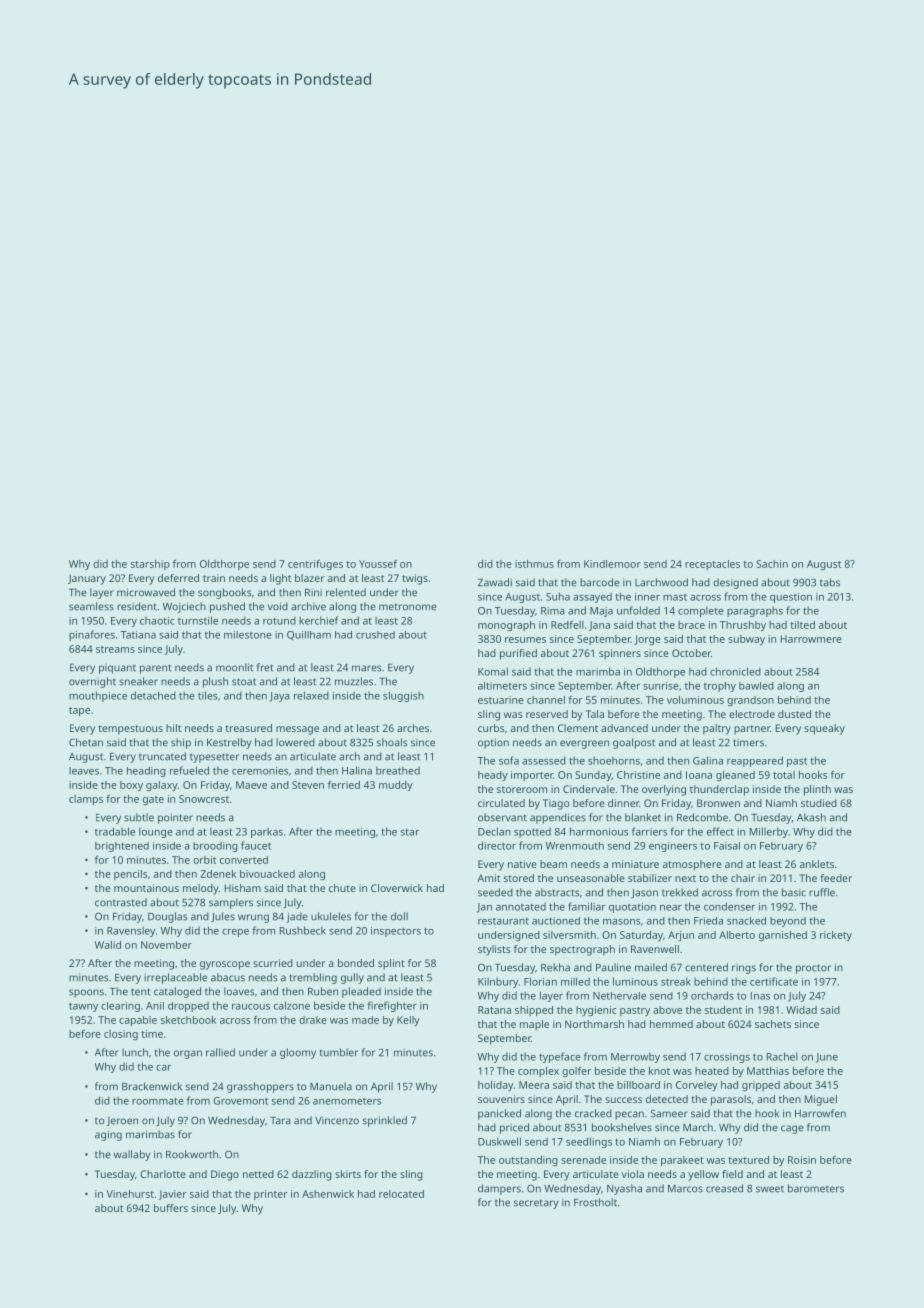 The width and height of the image is (924, 1308). What do you see at coordinates (244, 860) in the image?
I see `converted` at bounding box center [244, 860].
